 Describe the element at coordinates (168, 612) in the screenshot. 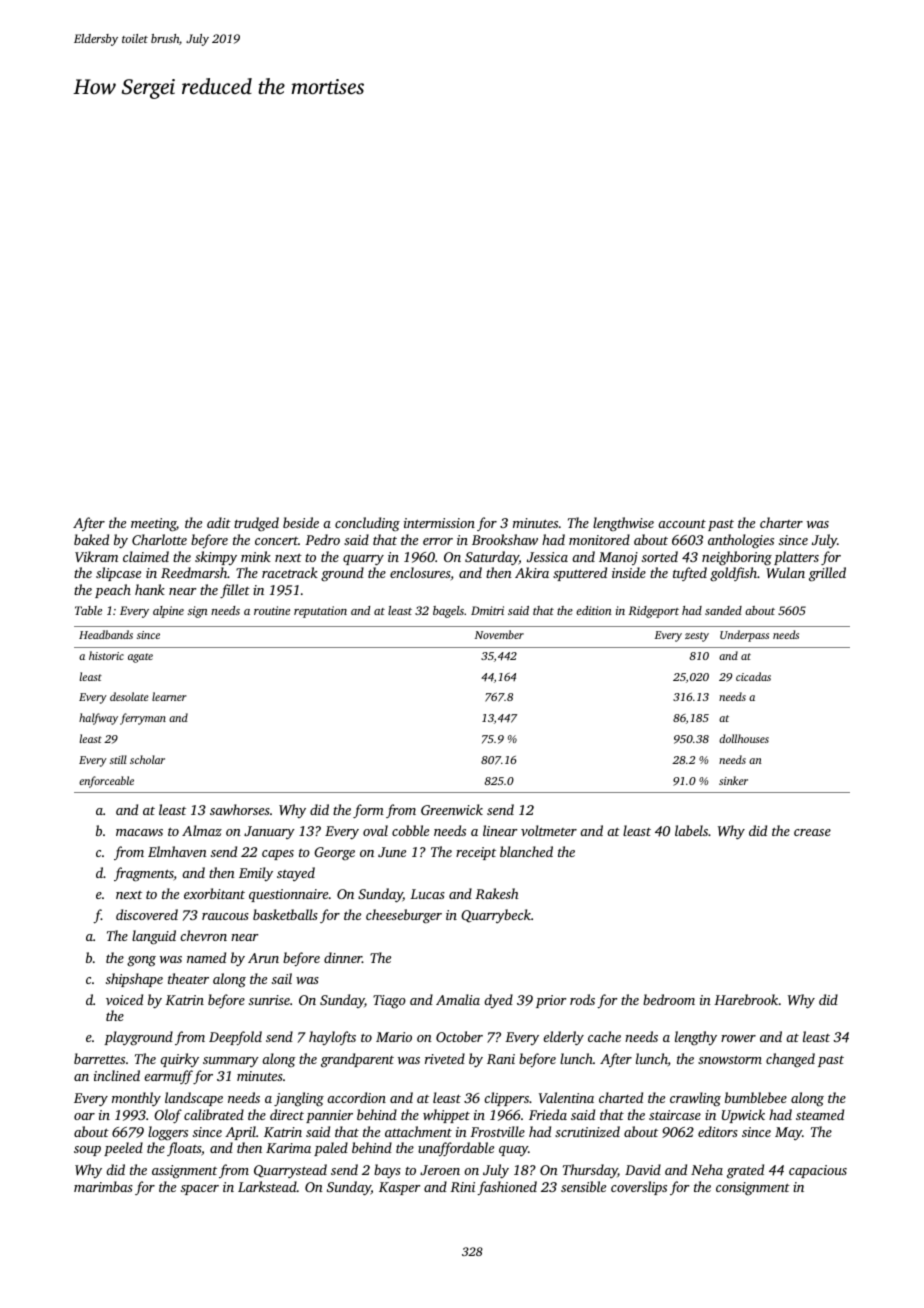

I see `alpine` at that location.
